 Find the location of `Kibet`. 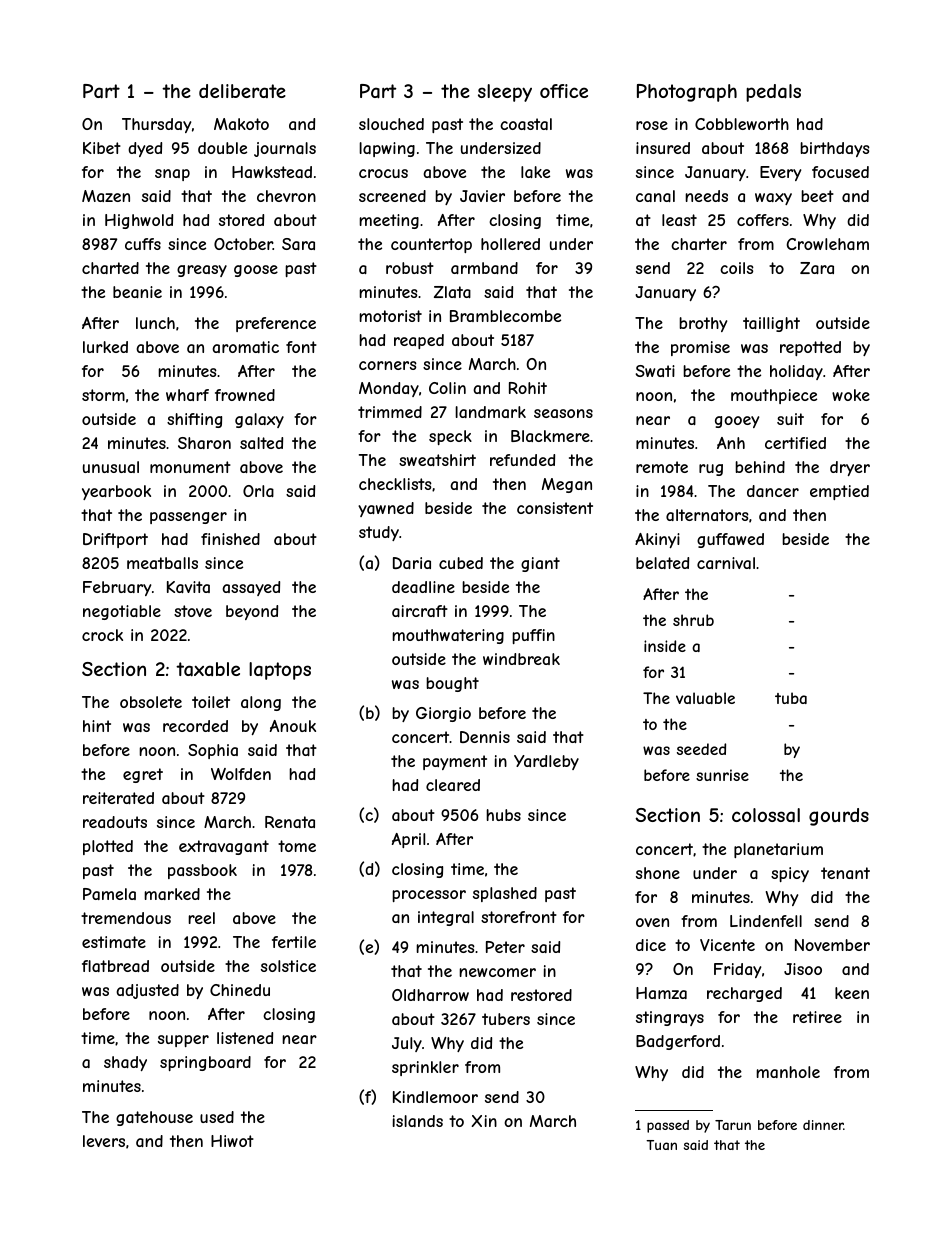

Kibet is located at coordinates (102, 148).
